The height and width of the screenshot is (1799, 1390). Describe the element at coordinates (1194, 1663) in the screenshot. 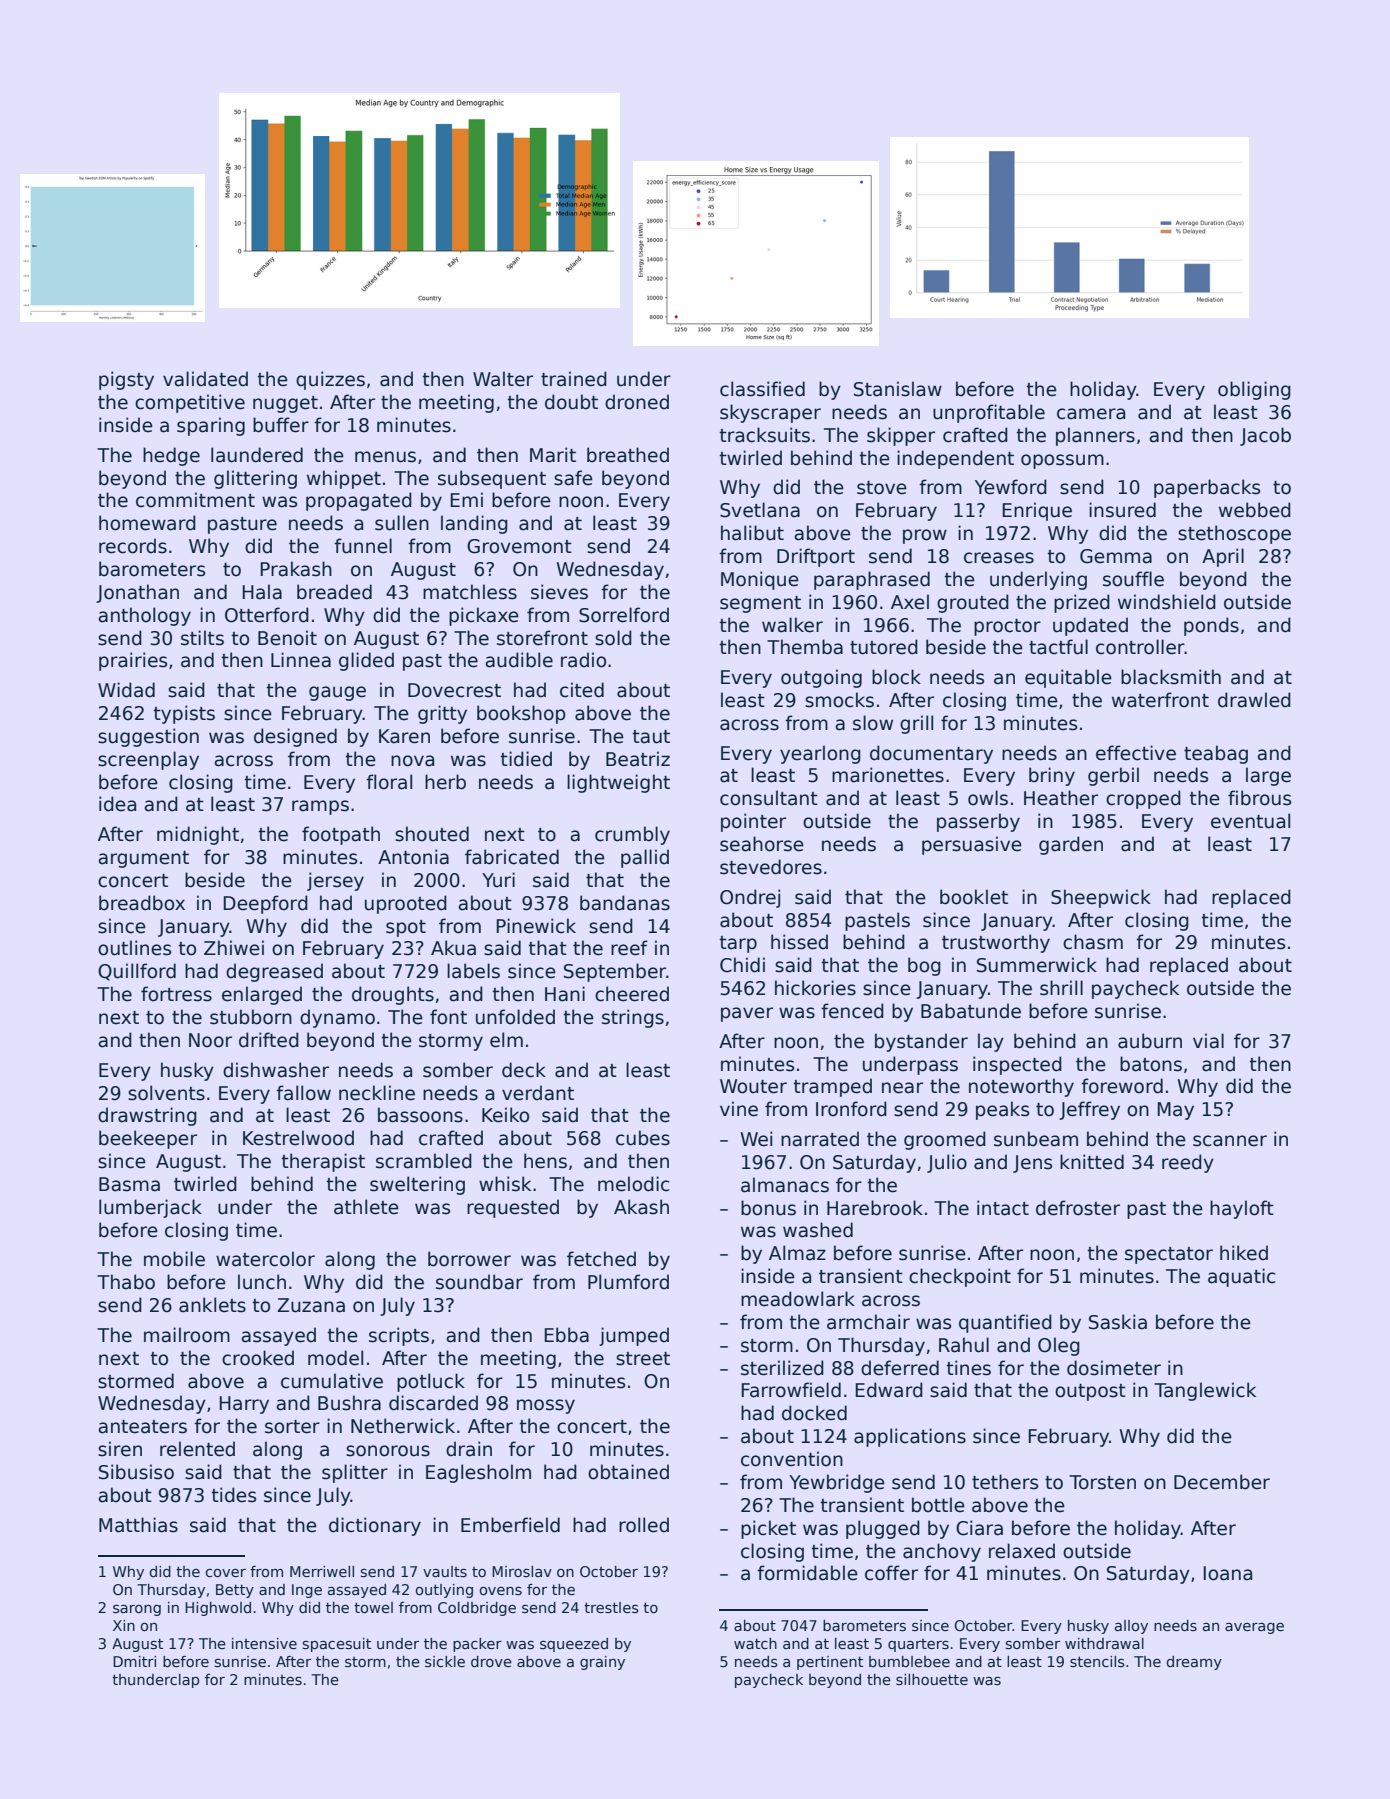

I see `dreamy` at that location.
